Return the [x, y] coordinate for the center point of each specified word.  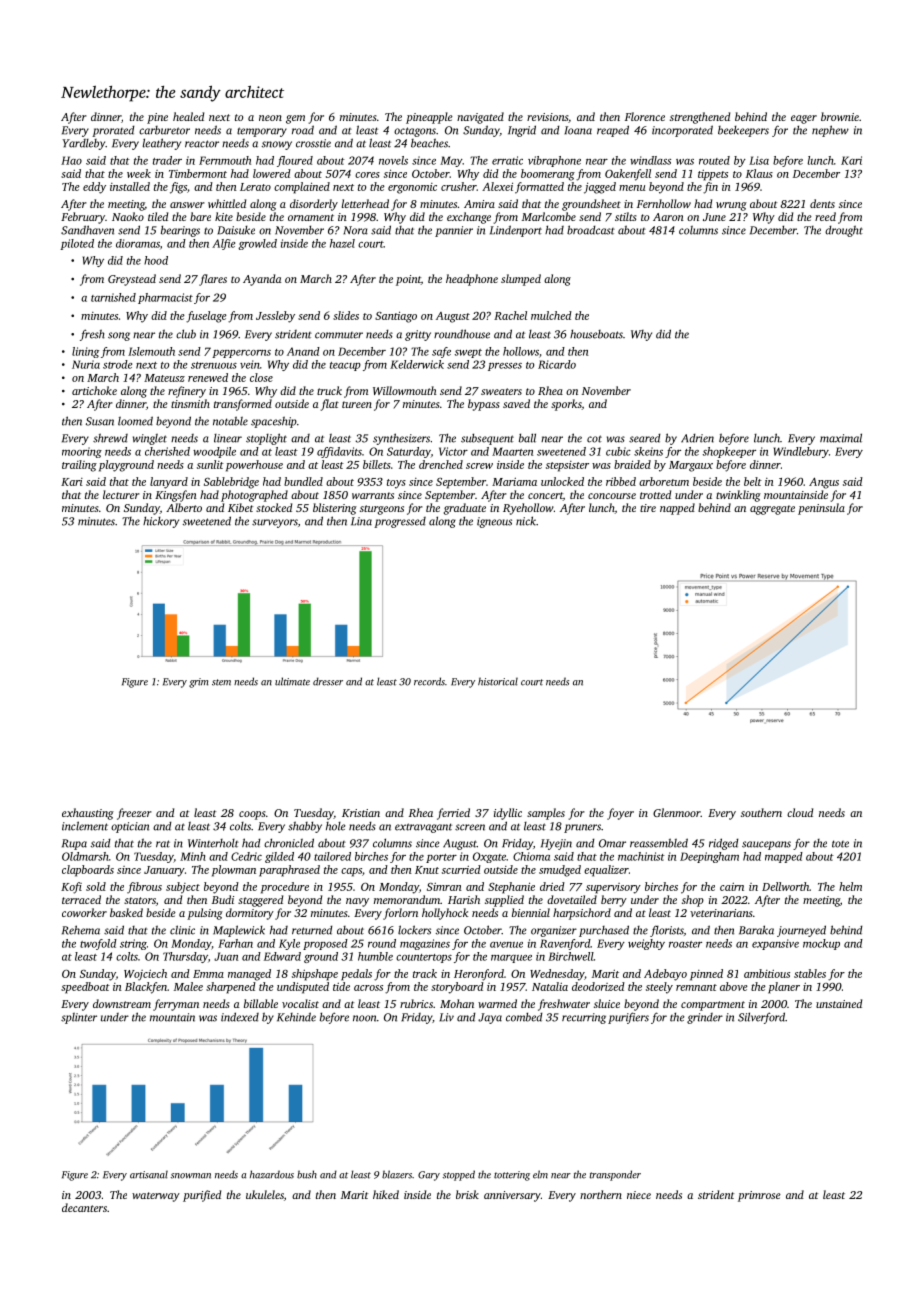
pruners [582, 828]
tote [840, 844]
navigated [480, 118]
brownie [840, 116]
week [139, 173]
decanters [84, 1207]
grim [198, 683]
